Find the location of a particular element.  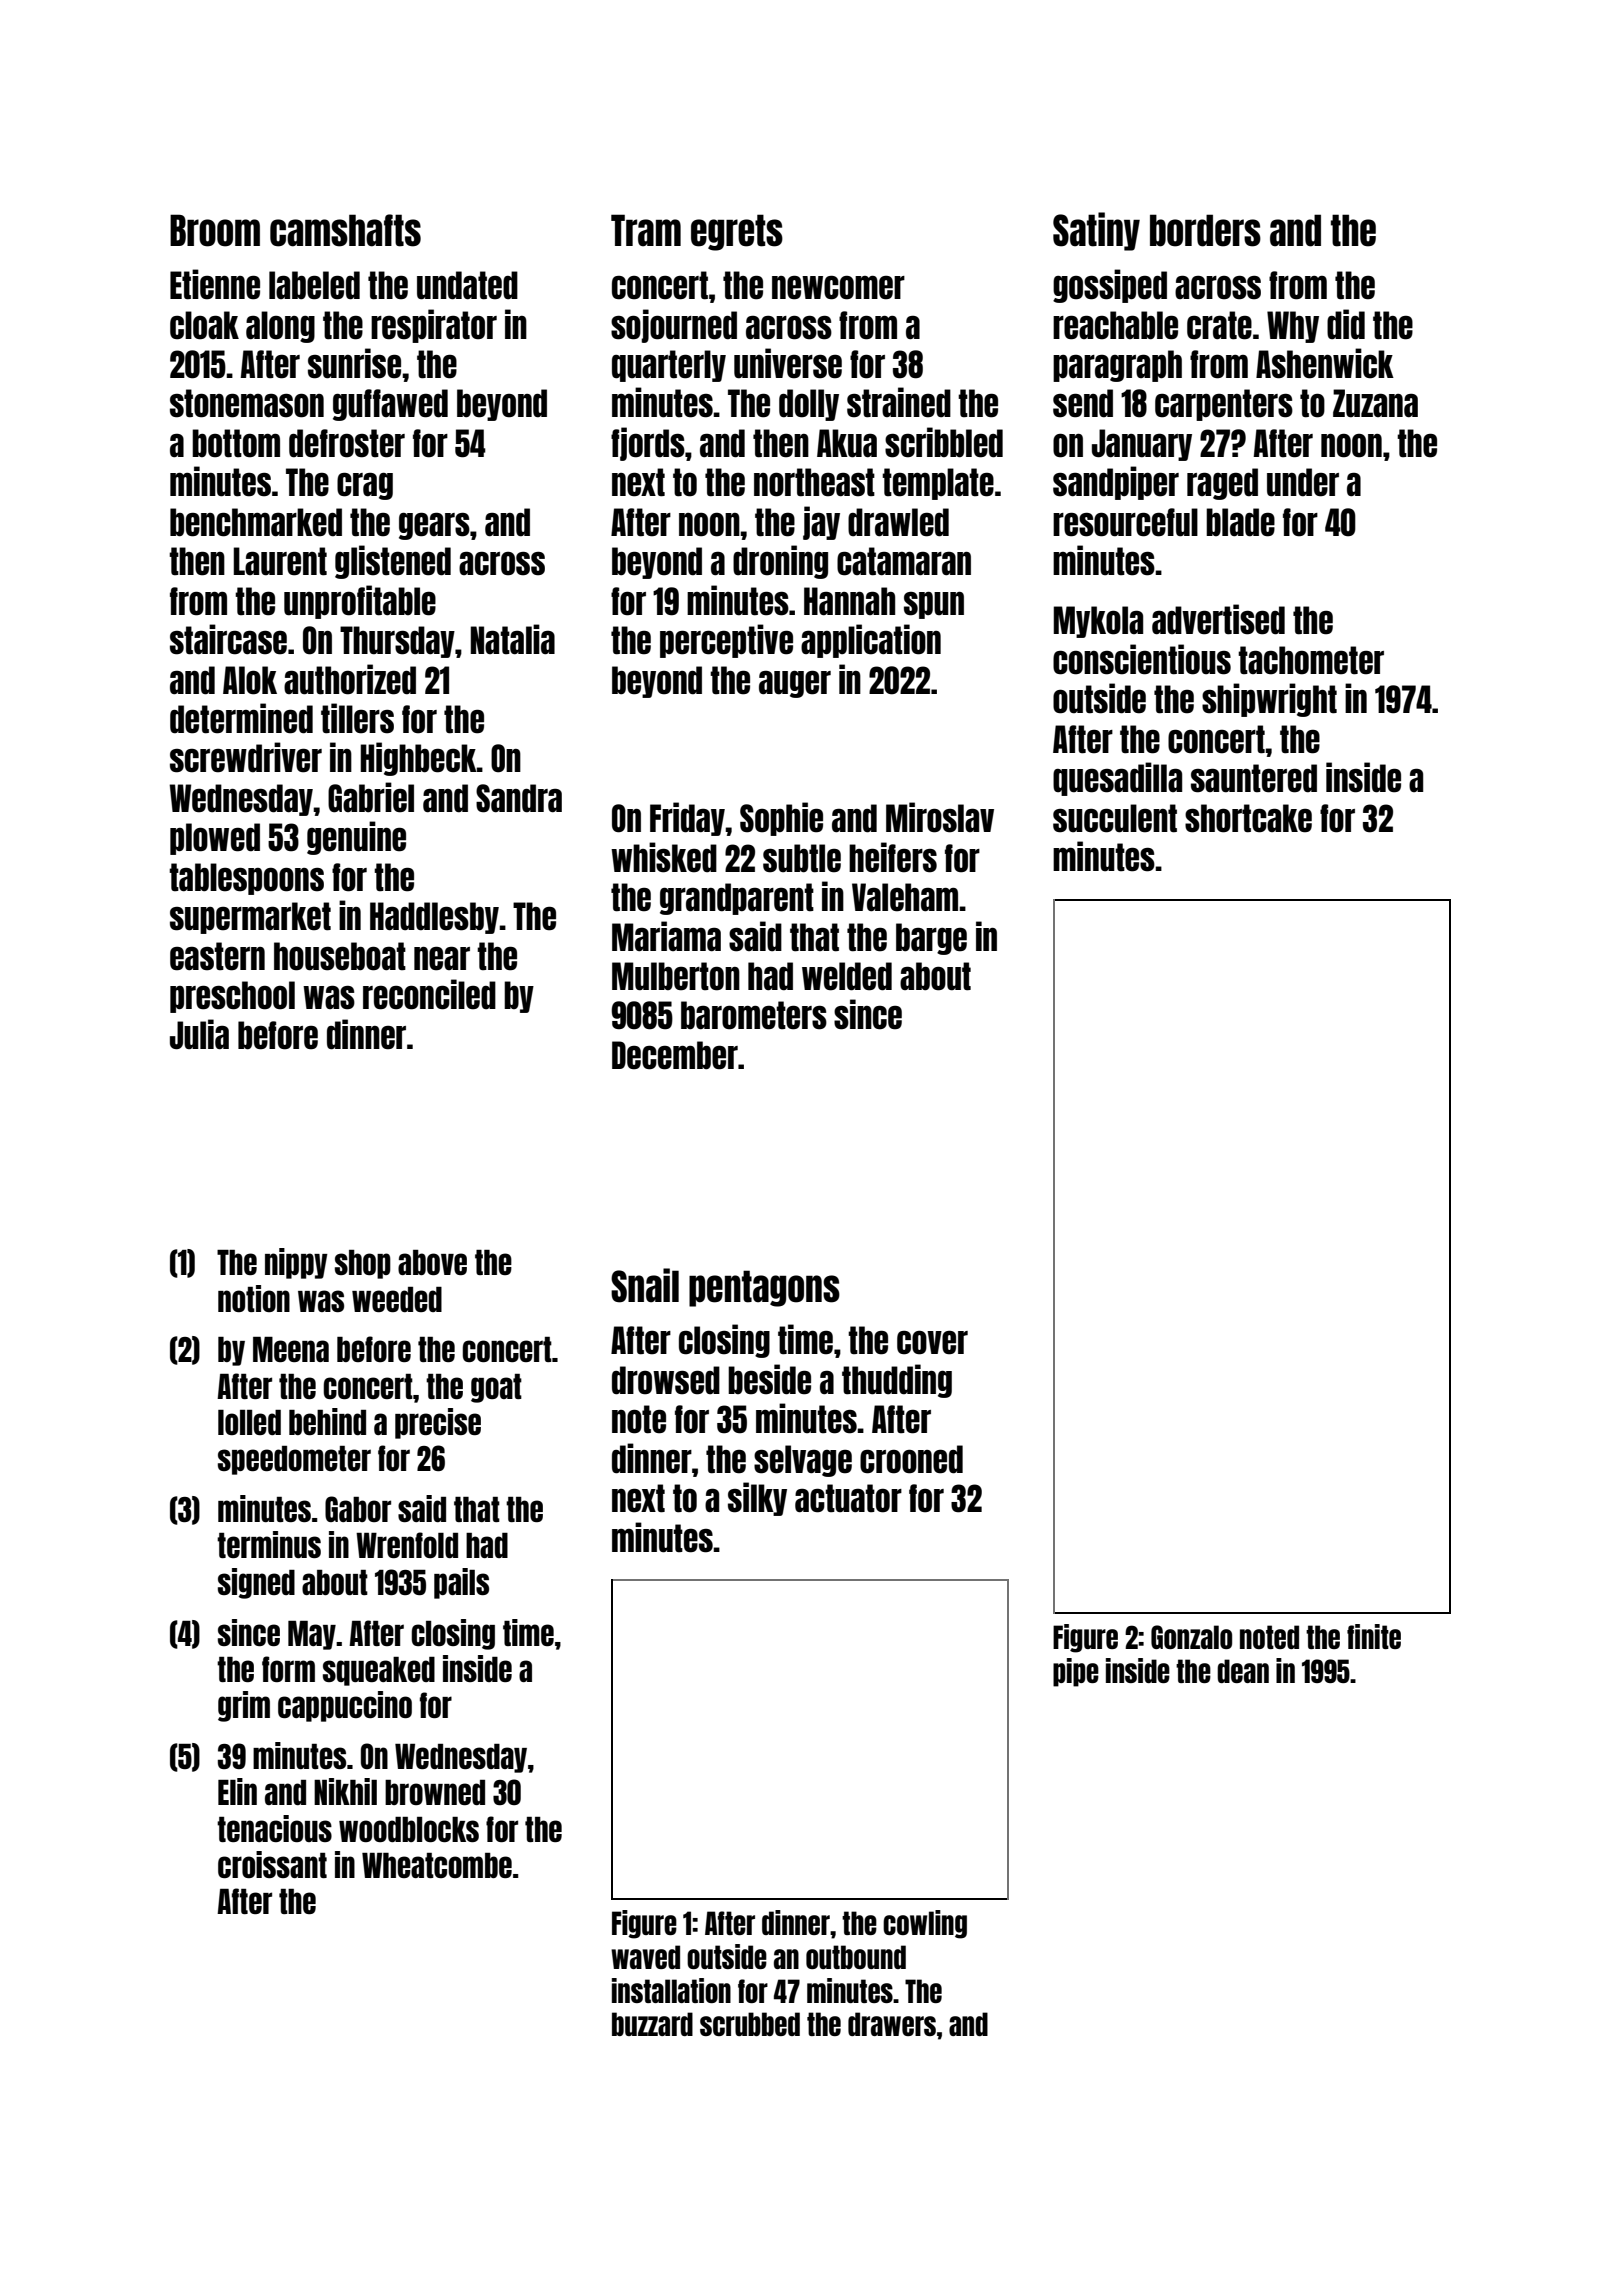

houseboat is located at coordinates (340, 956).
